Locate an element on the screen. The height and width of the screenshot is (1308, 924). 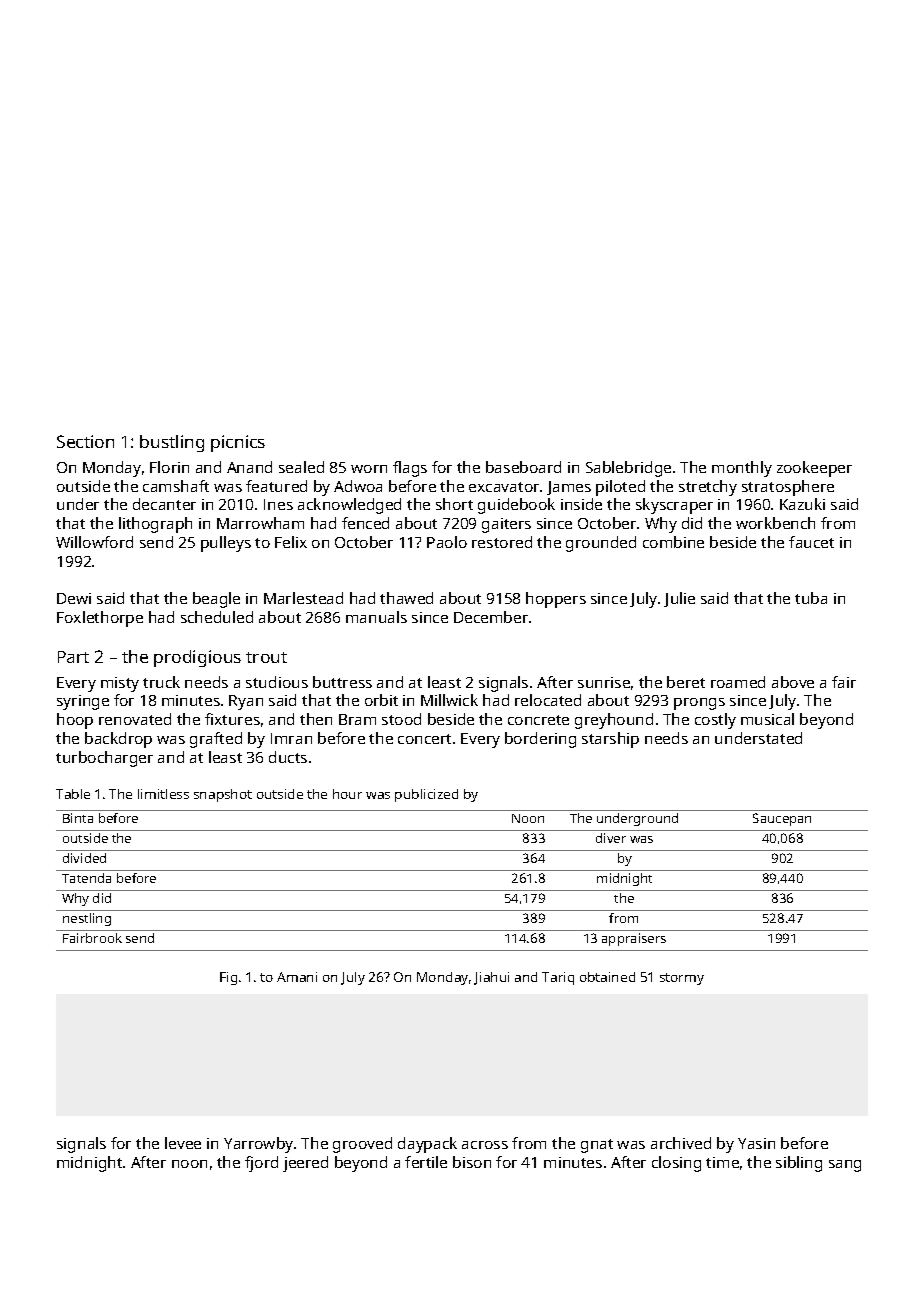
manuals is located at coordinates (376, 617).
